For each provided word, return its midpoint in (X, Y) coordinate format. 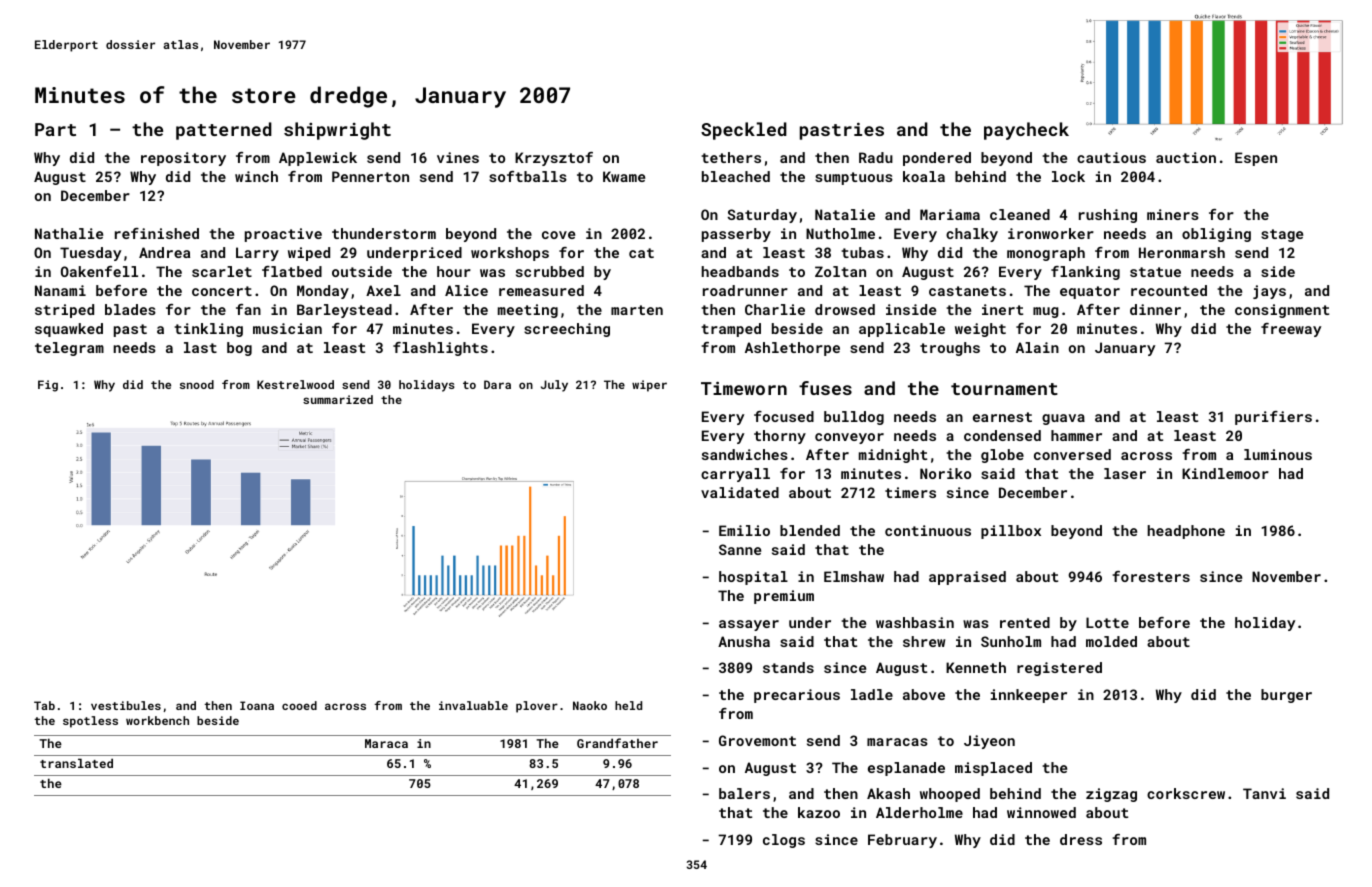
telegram (69, 349)
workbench (157, 720)
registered (1059, 669)
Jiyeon (989, 742)
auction (1186, 157)
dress (1081, 839)
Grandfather (617, 743)
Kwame (624, 176)
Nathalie (69, 233)
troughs (950, 349)
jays (1269, 292)
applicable (902, 330)
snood (197, 384)
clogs (784, 841)
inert (1002, 309)
